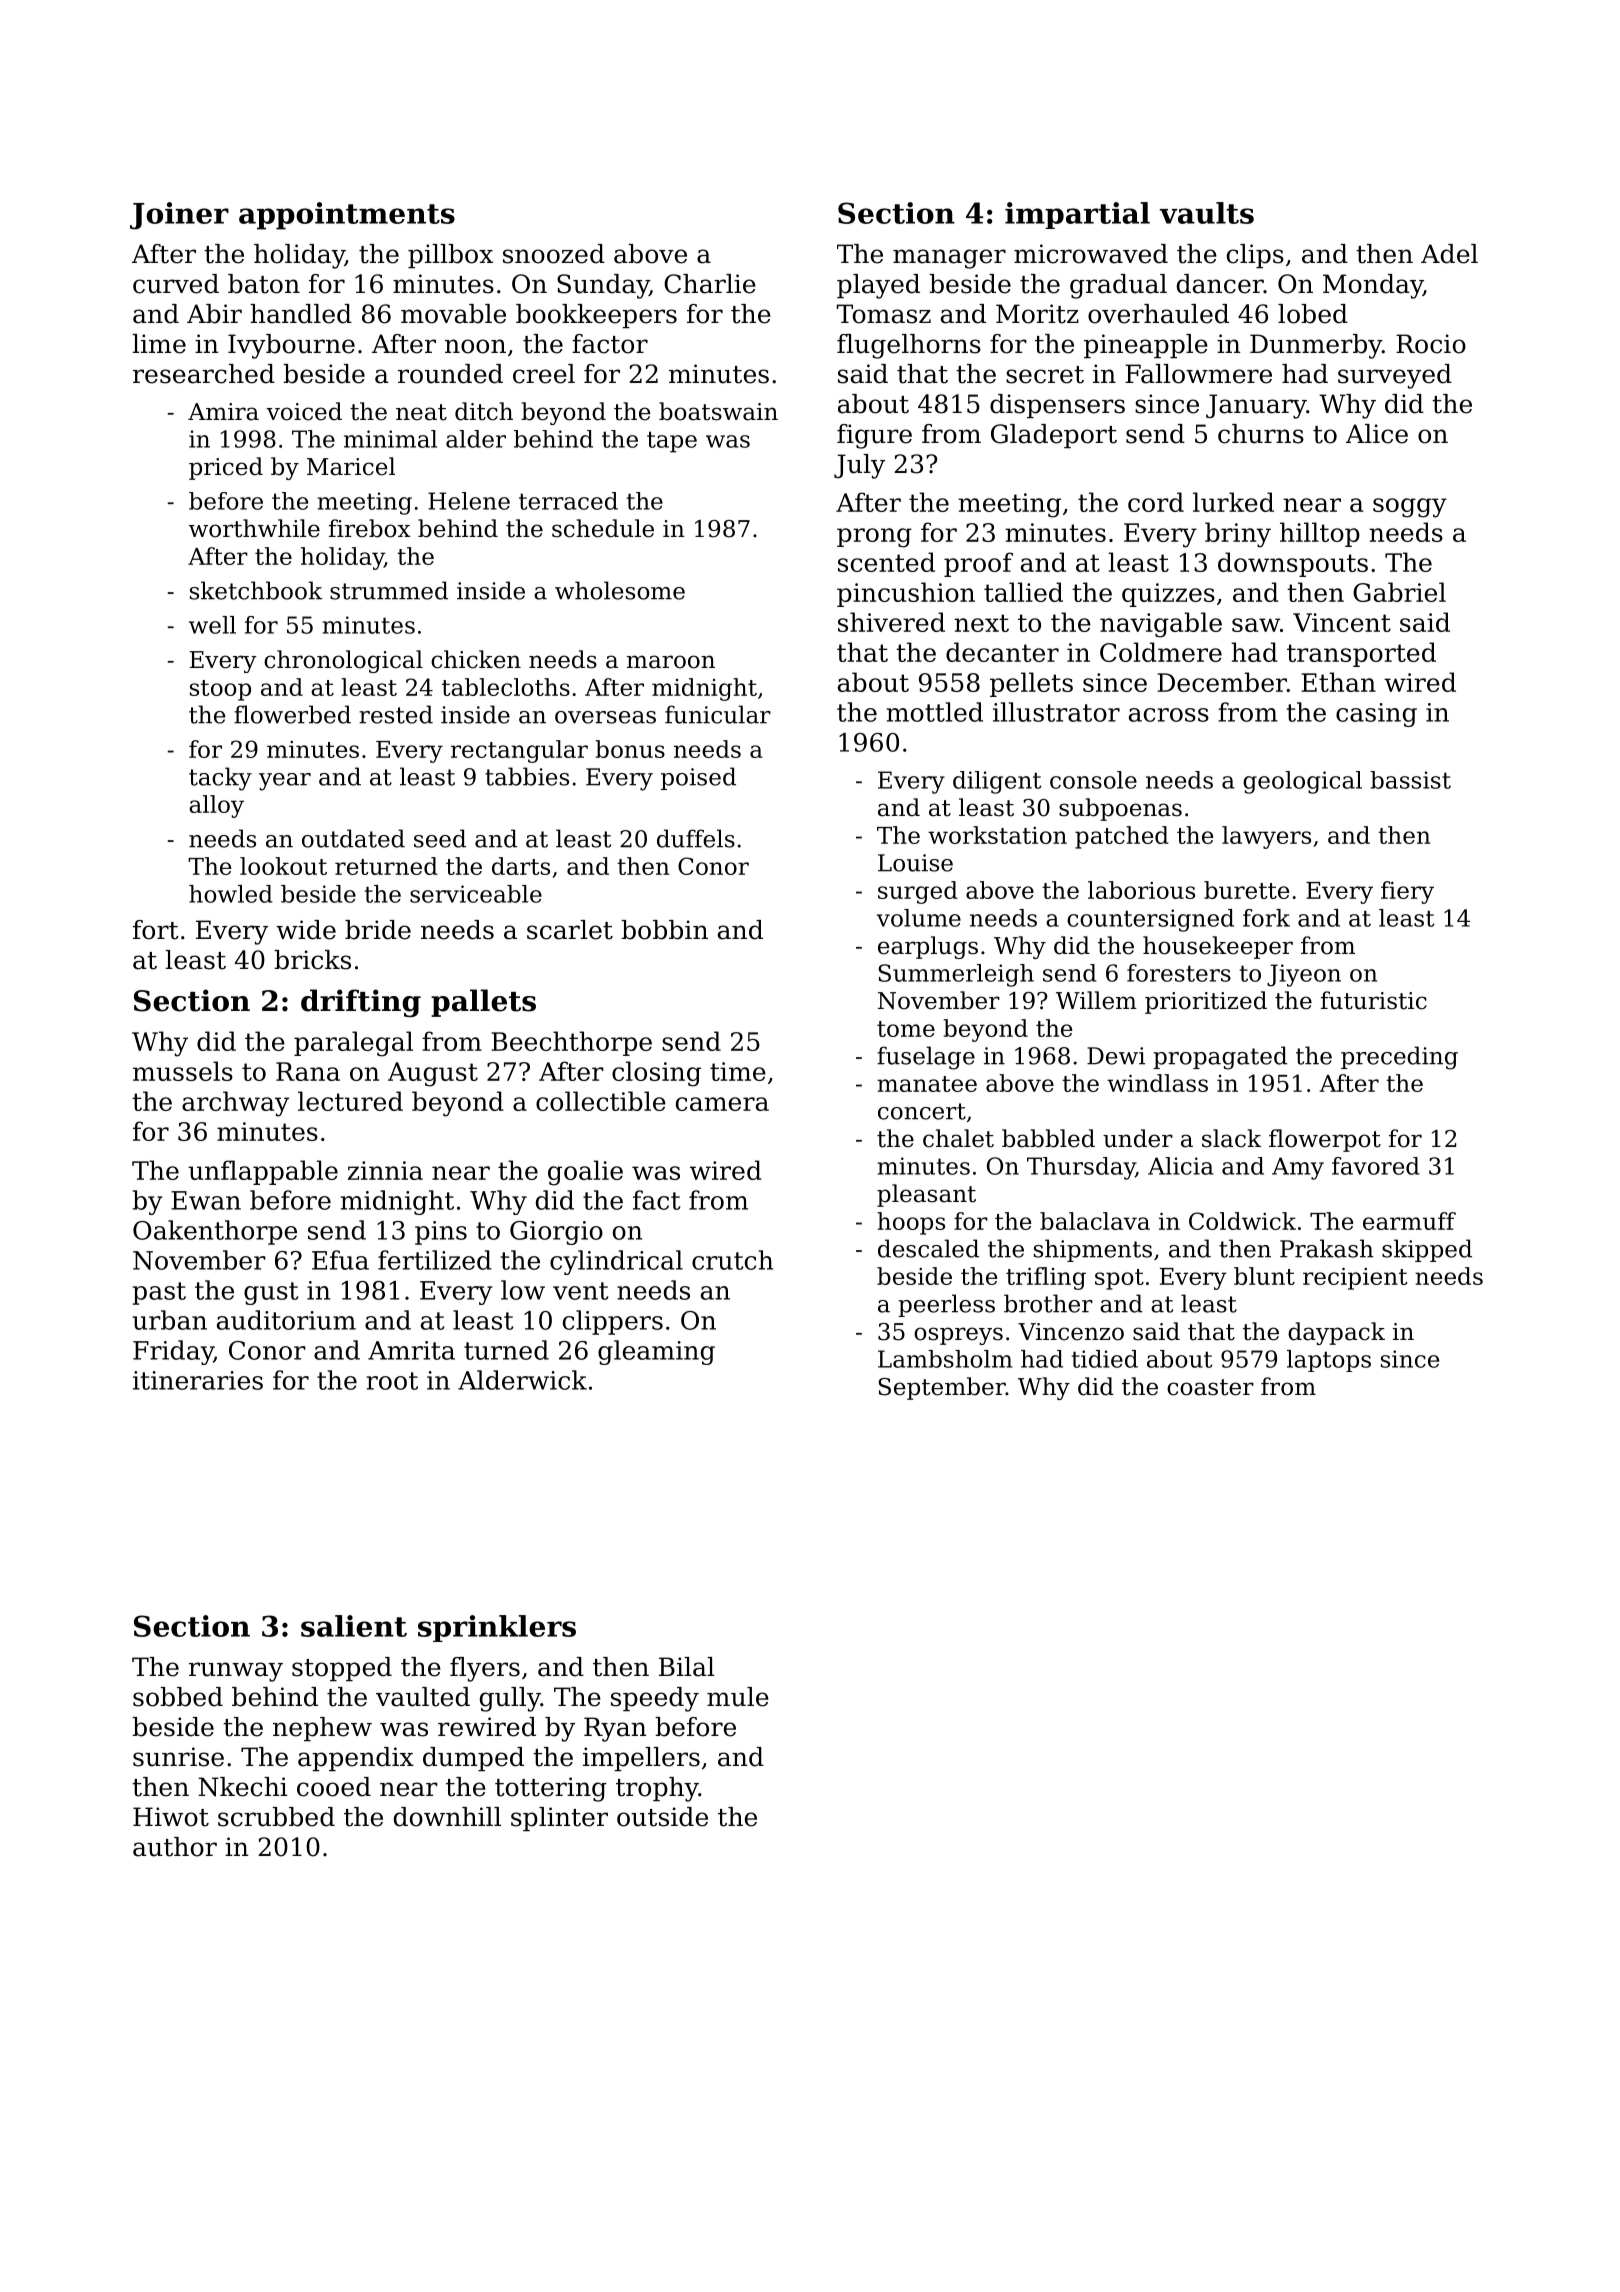 The height and width of the document is (2292, 1620). Describe the element at coordinates (286, 1320) in the document. I see `auditorium` at that location.
